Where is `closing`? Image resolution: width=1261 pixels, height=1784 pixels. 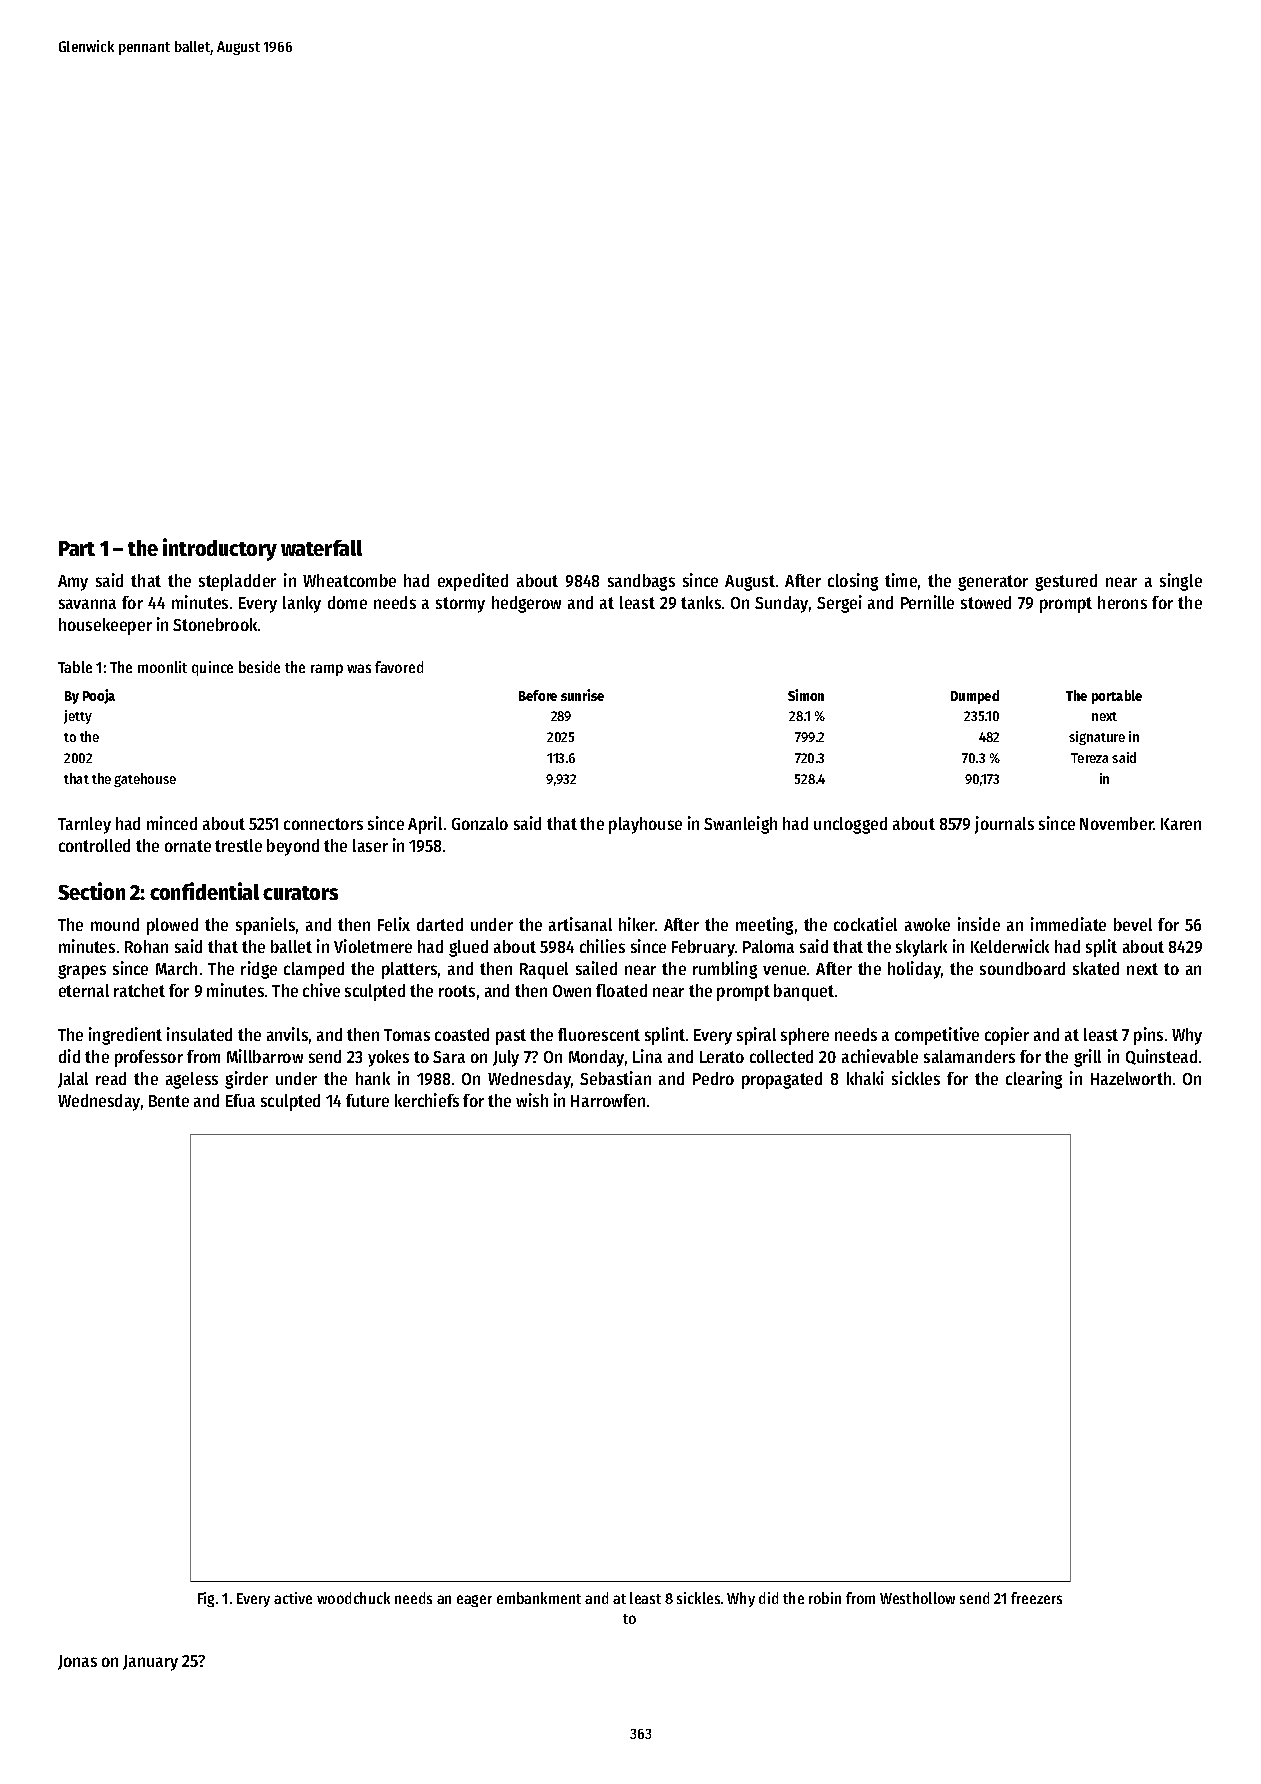
closing is located at coordinates (853, 582).
